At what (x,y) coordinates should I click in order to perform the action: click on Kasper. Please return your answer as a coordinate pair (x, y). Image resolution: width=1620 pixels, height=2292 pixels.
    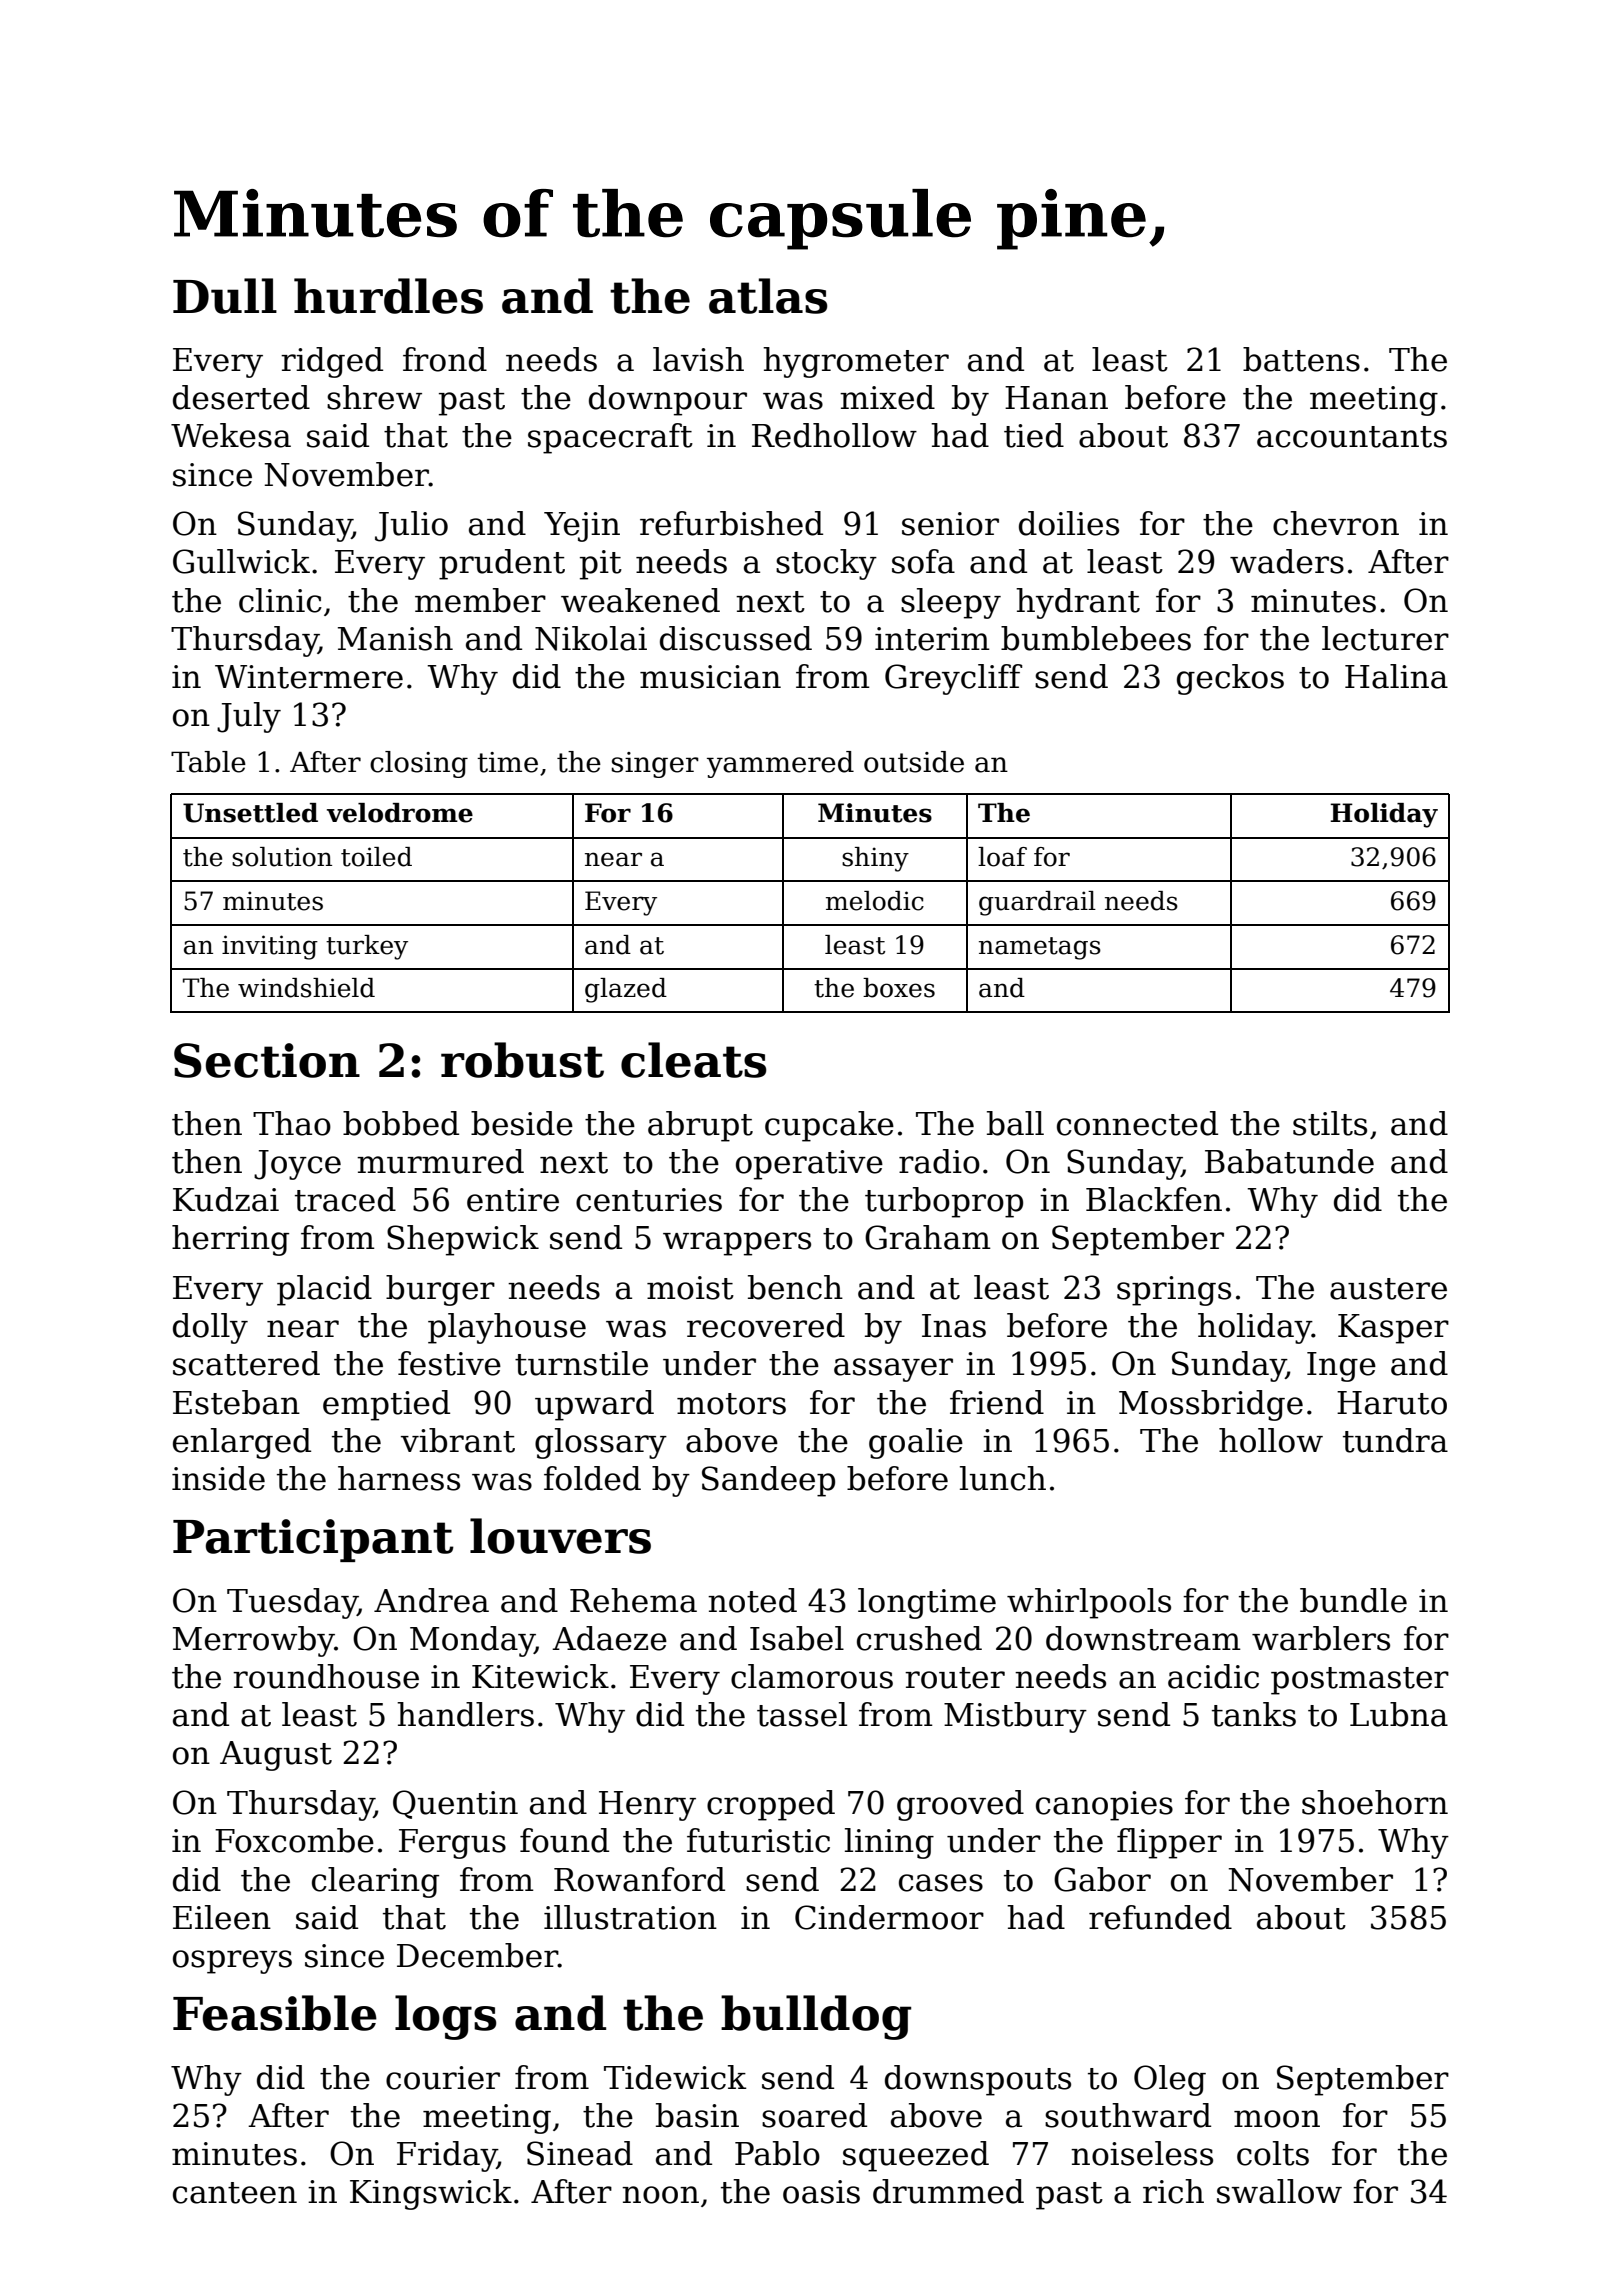
    Looking at the image, I should click on (1393, 1329).
